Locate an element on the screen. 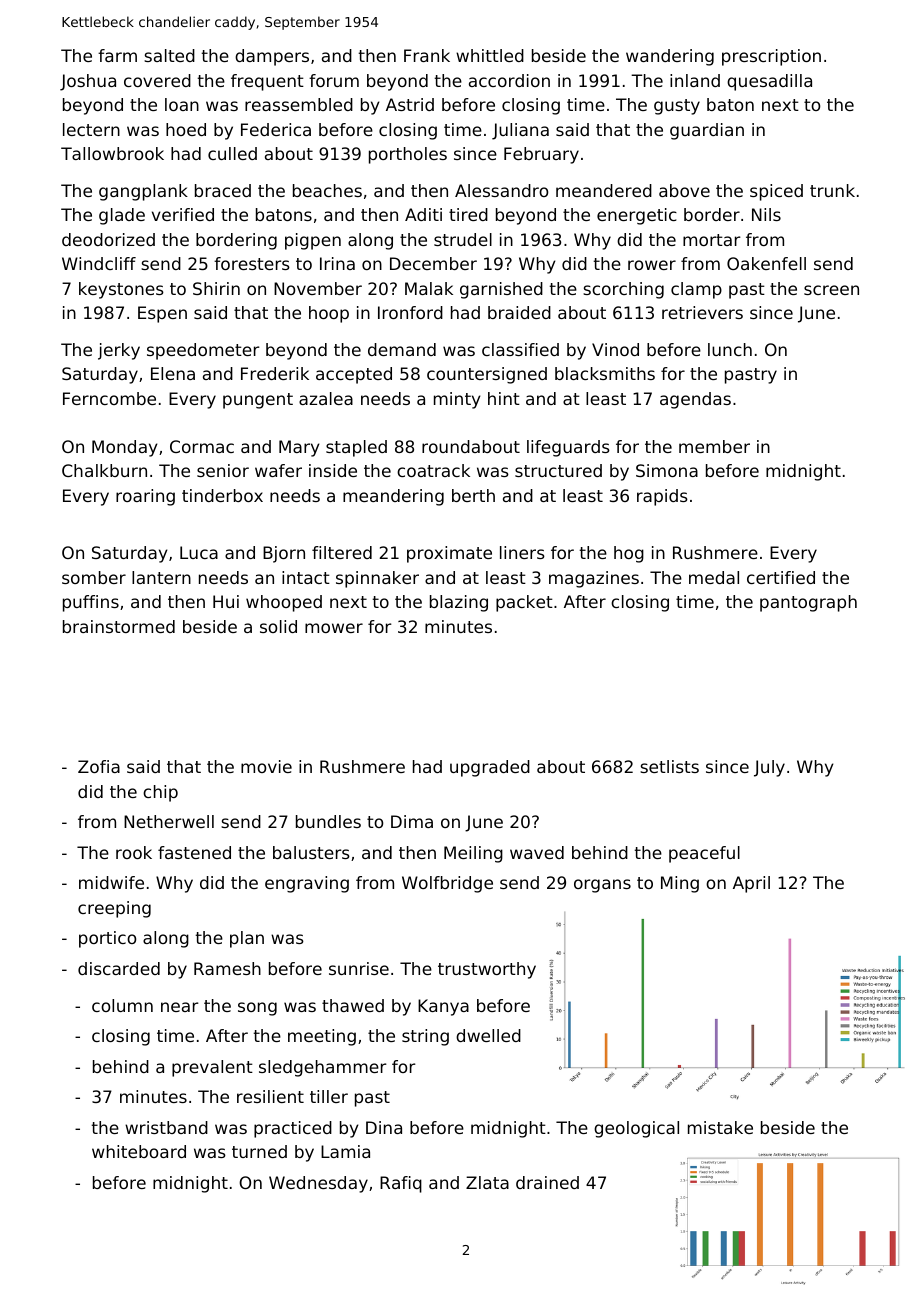 The image size is (924, 1308). drained is located at coordinates (547, 1182).
